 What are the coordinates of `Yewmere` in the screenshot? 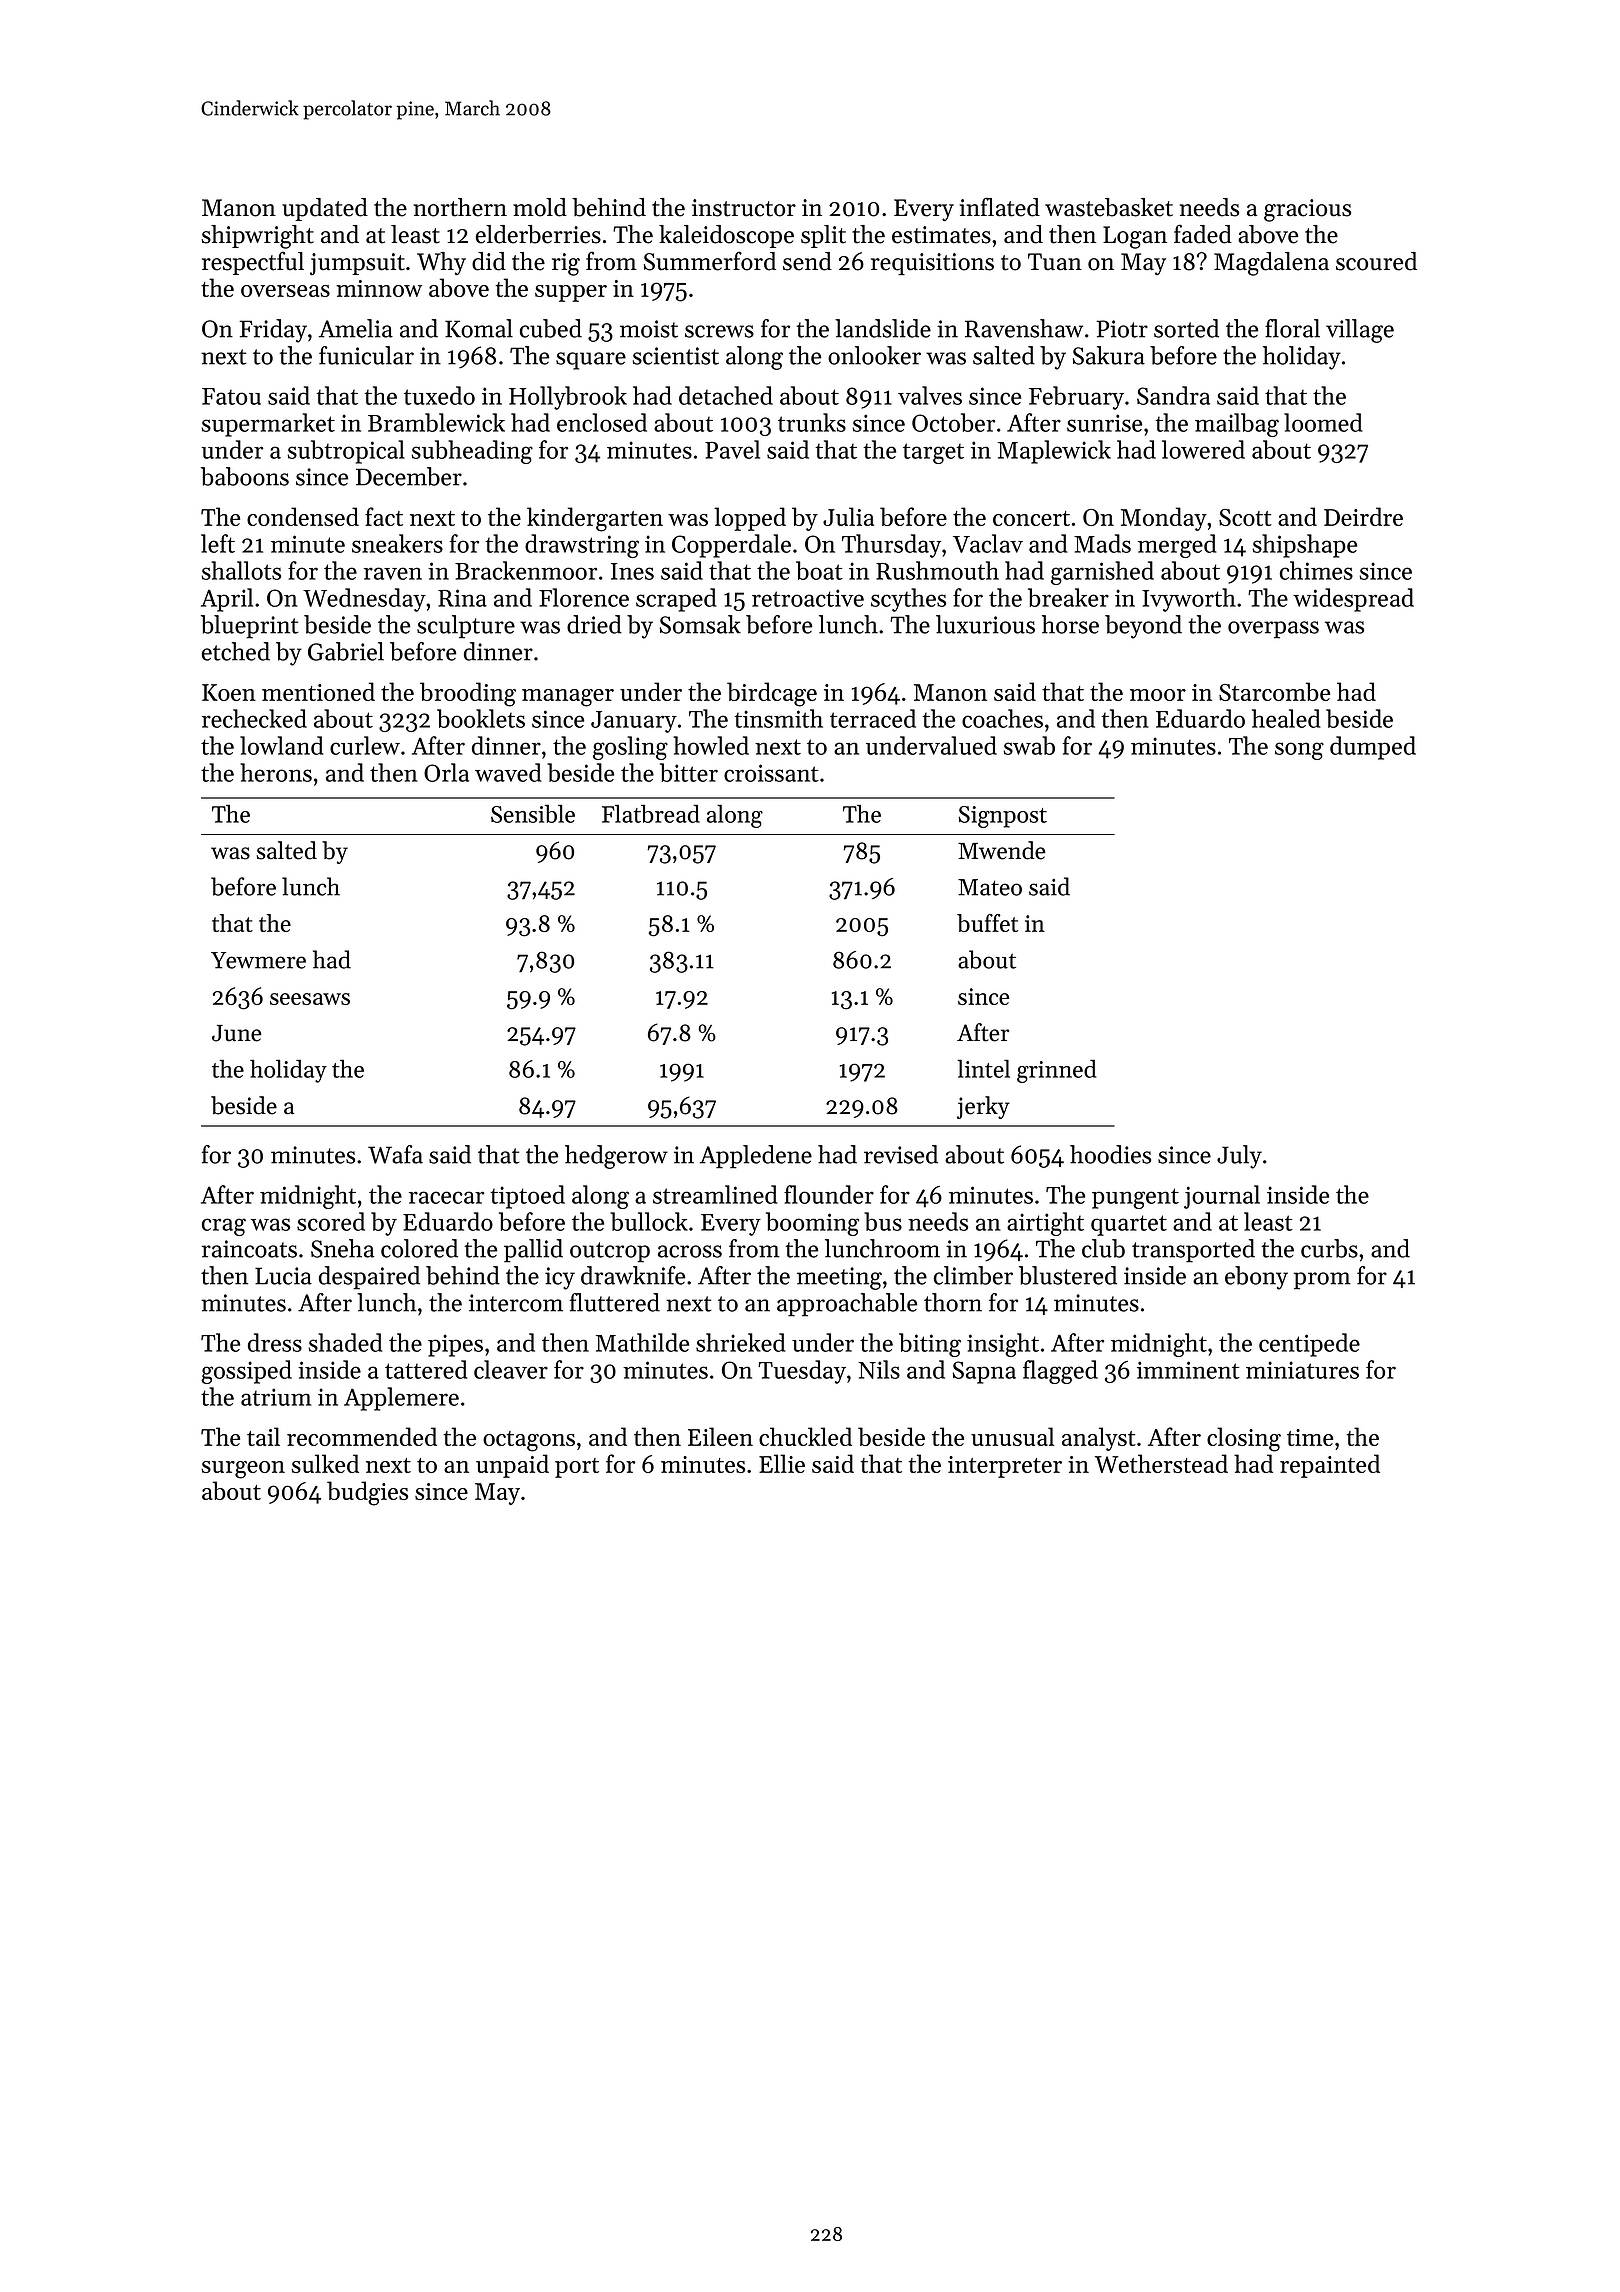 It's located at (258, 960).
